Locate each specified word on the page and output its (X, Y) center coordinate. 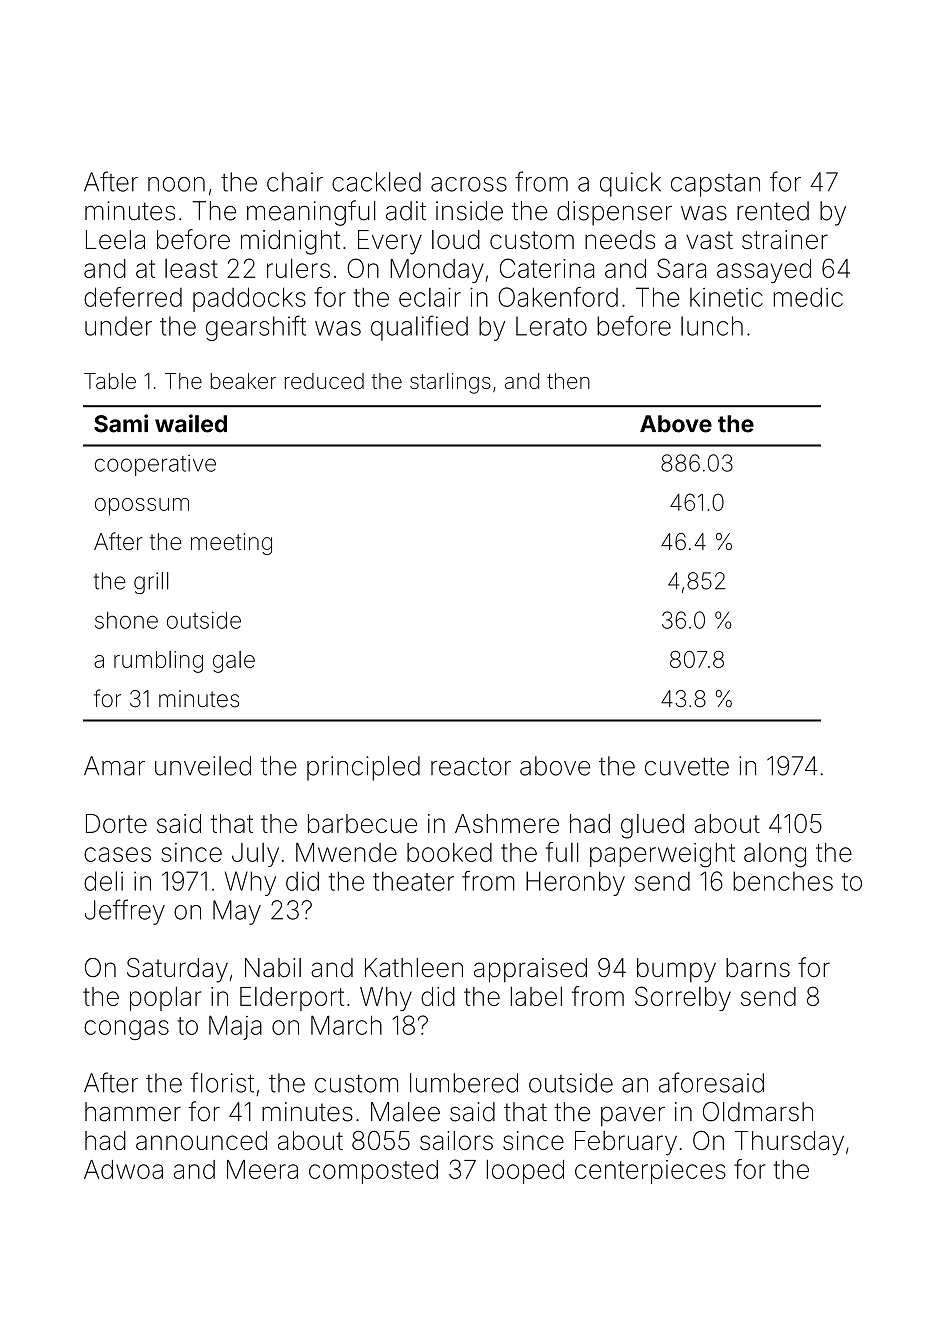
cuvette (687, 766)
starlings (450, 383)
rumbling (158, 662)
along (775, 855)
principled (363, 768)
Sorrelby (683, 998)
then (568, 381)
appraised (530, 970)
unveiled (203, 766)
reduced (324, 381)
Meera (262, 1169)
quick (630, 184)
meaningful (311, 213)
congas (126, 1030)
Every (390, 242)
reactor (471, 766)
